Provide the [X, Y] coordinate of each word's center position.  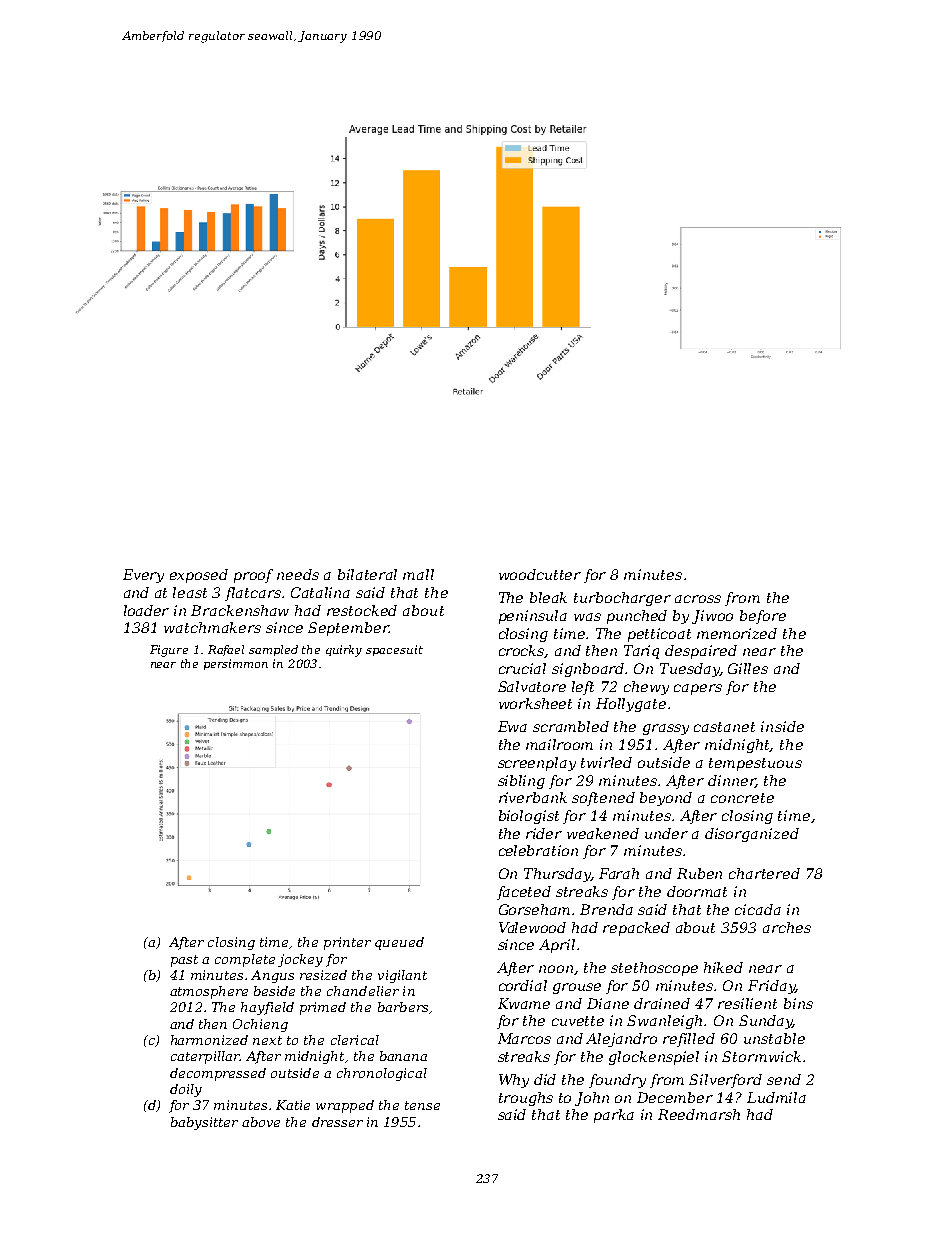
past [184, 961]
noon [556, 969]
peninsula [533, 617]
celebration [538, 850]
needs [298, 574]
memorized [737, 633]
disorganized [752, 835]
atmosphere [209, 992]
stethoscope [654, 969]
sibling [521, 782]
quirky [344, 651]
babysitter [204, 1123]
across [698, 599]
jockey [300, 960]
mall [418, 574]
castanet [724, 727]
